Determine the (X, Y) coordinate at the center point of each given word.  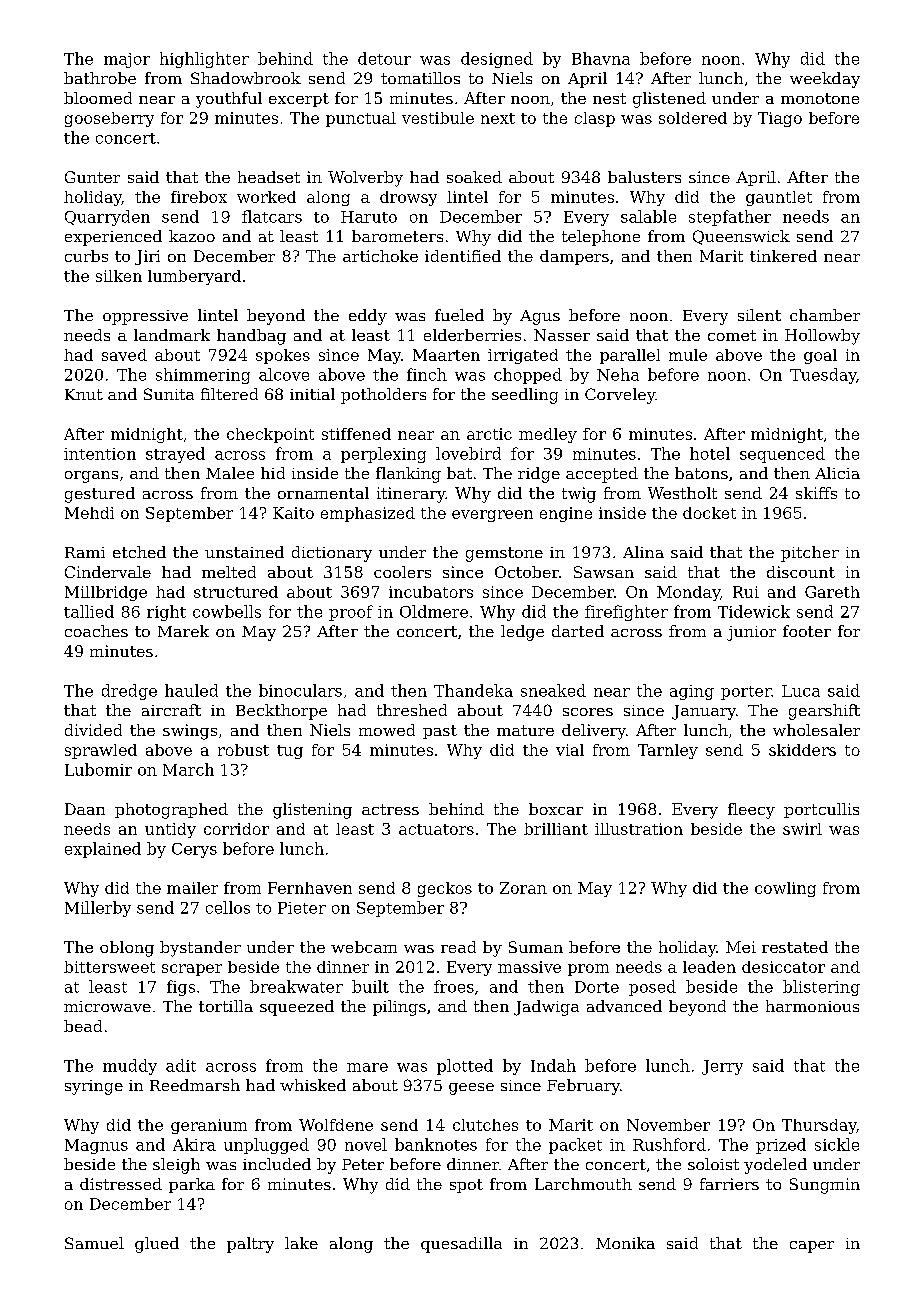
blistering (821, 988)
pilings (399, 1008)
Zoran (523, 888)
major (127, 60)
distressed (121, 1184)
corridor (236, 829)
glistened (669, 100)
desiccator (783, 967)
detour (384, 58)
